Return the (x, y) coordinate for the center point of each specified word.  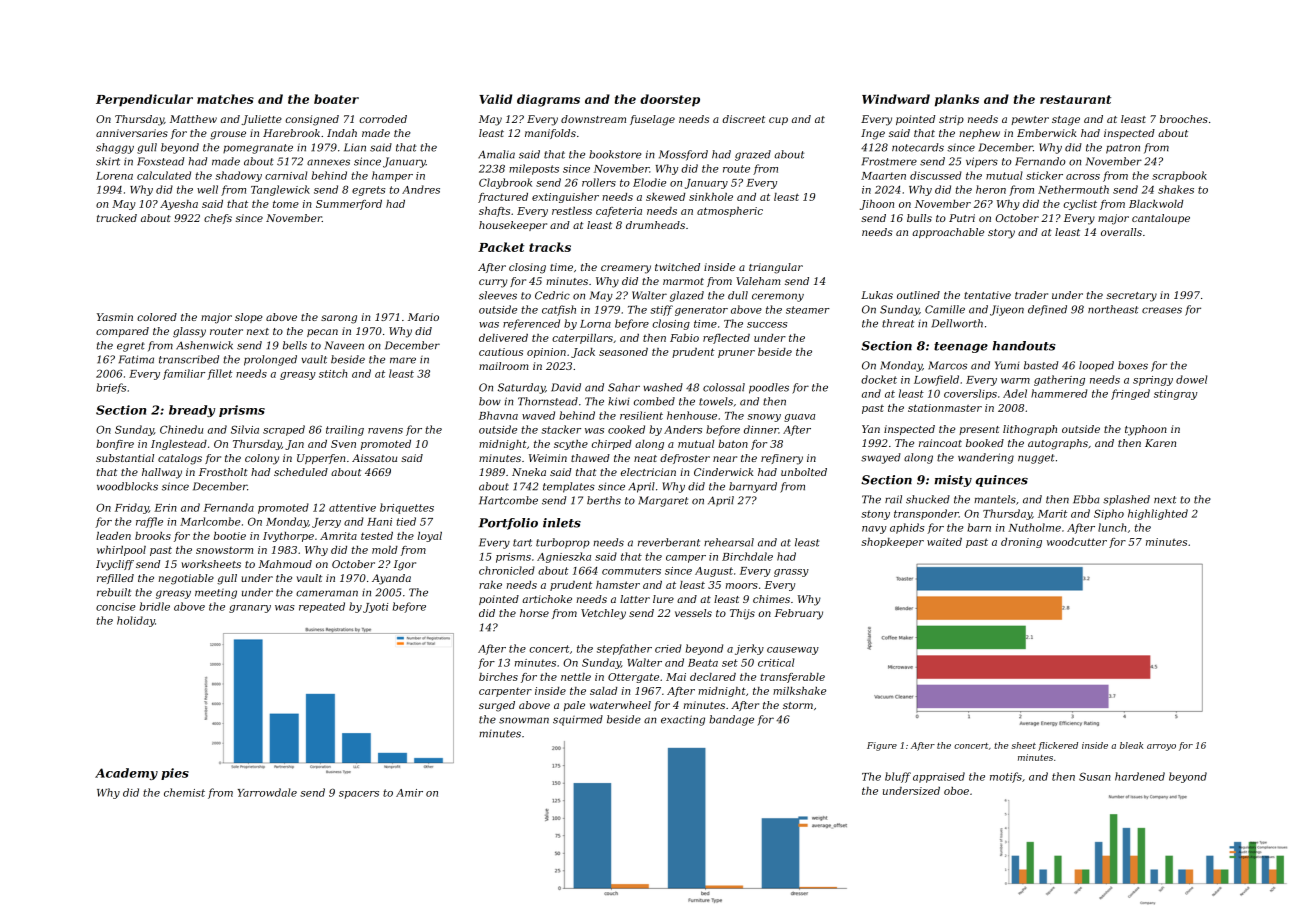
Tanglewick (280, 190)
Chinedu (181, 429)
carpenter (505, 692)
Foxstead (160, 161)
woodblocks (127, 486)
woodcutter (1077, 542)
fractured (503, 198)
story (1001, 234)
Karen (1160, 443)
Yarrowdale (267, 792)
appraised (939, 777)
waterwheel (620, 705)
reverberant (669, 542)
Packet (501, 247)
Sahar (624, 387)
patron (1123, 149)
